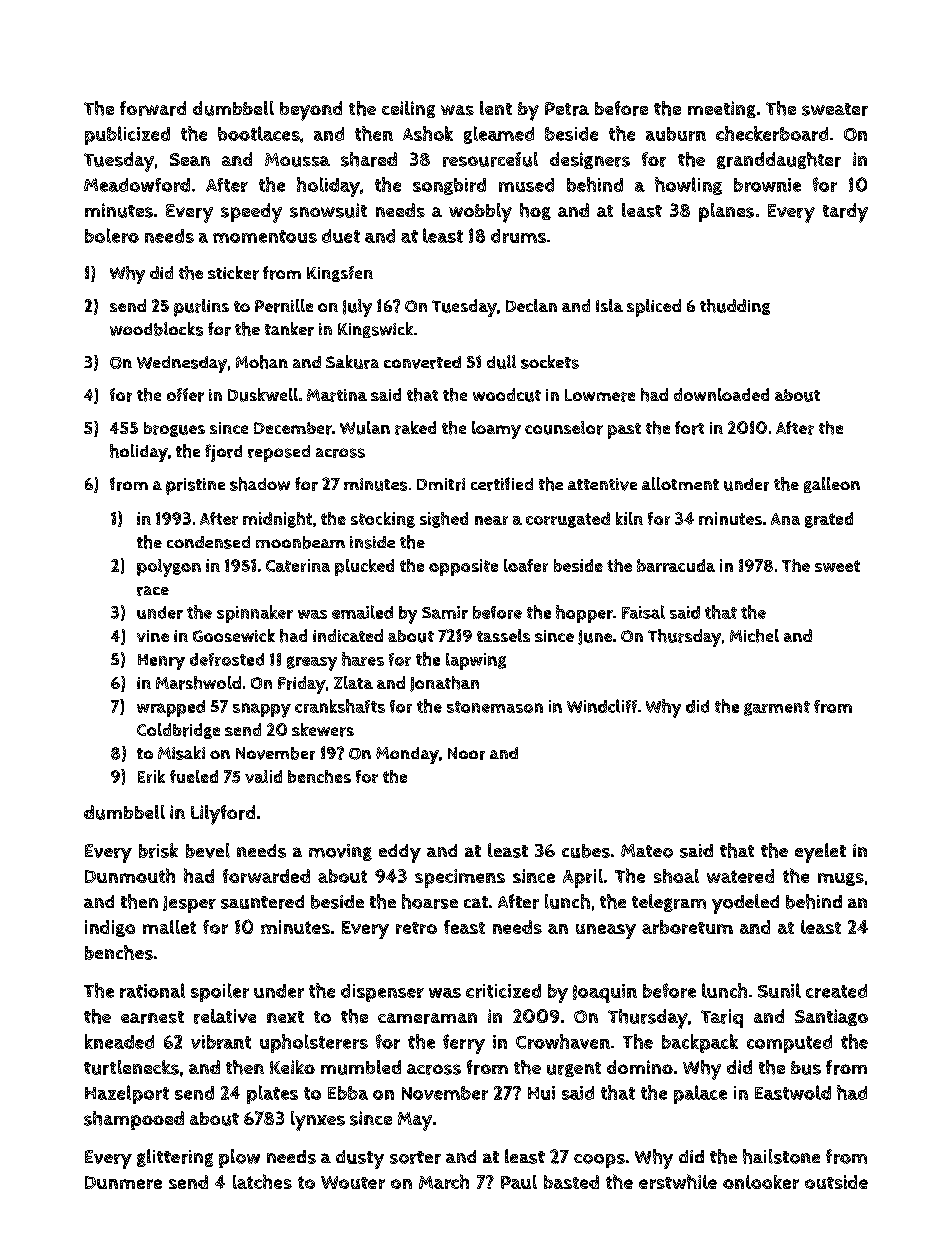  I want to click on Samir, so click(445, 612).
